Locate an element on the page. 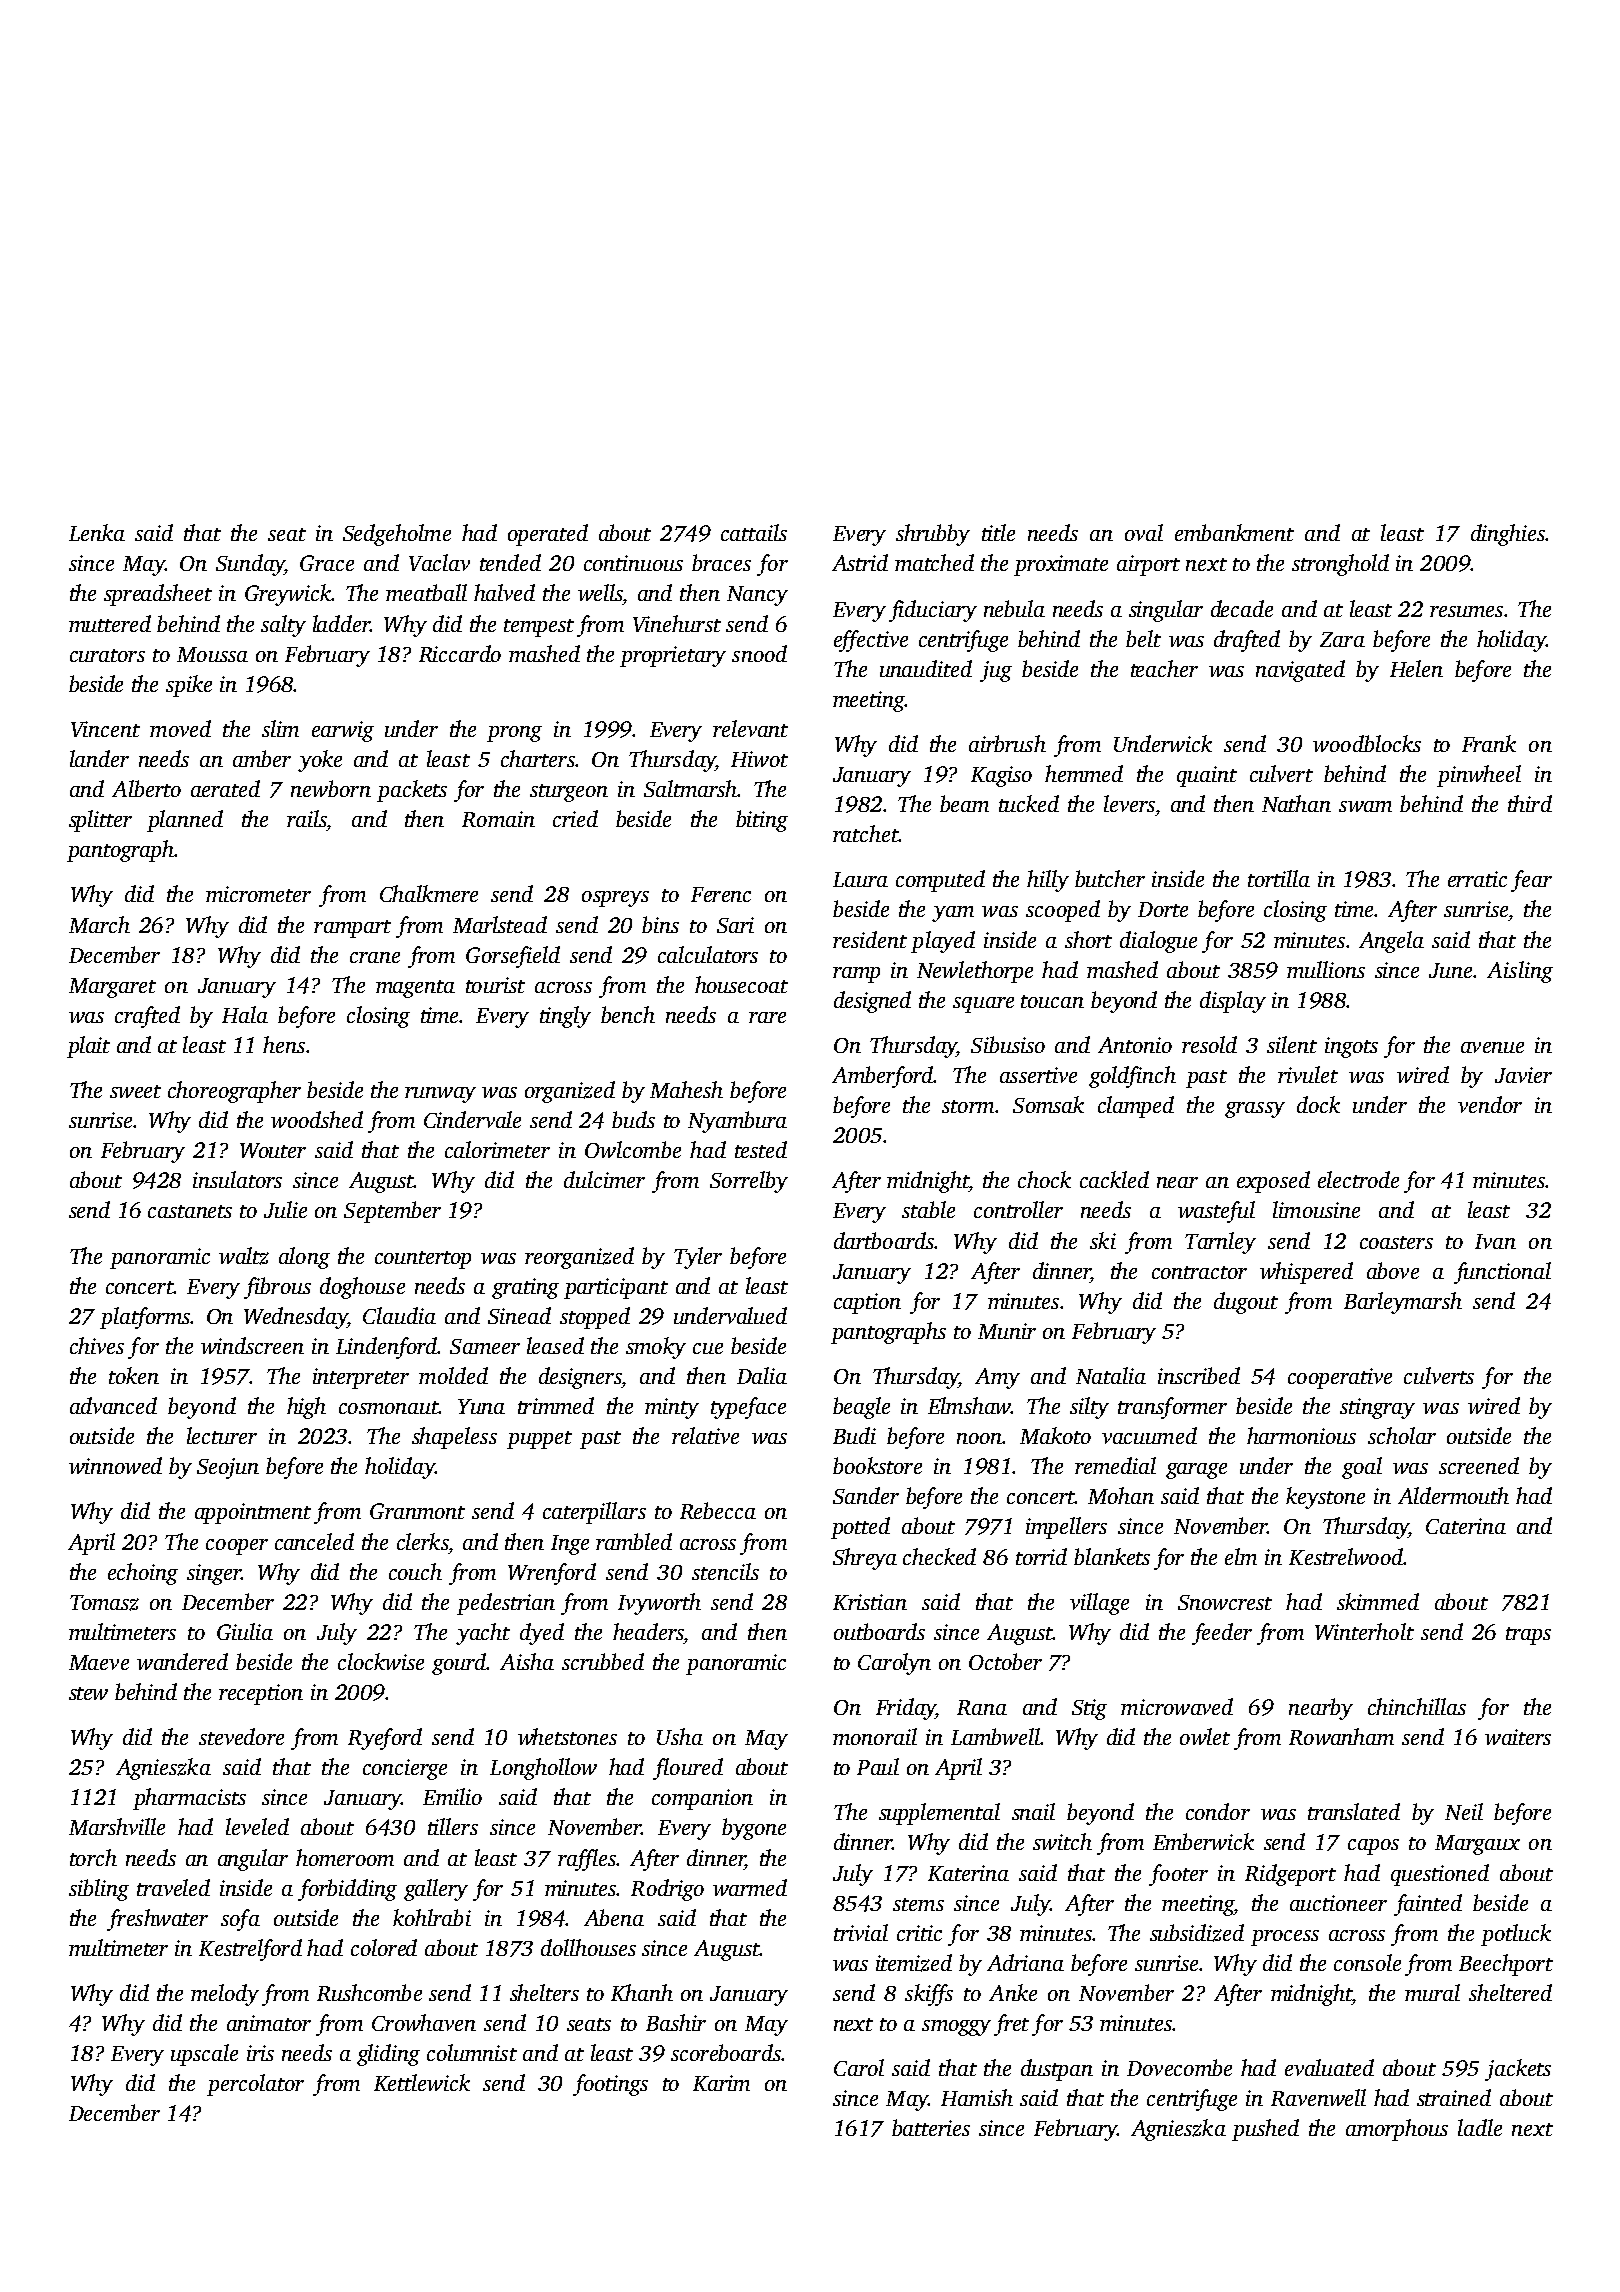 This document has width=1620, height=2292. embankment is located at coordinates (1234, 532).
